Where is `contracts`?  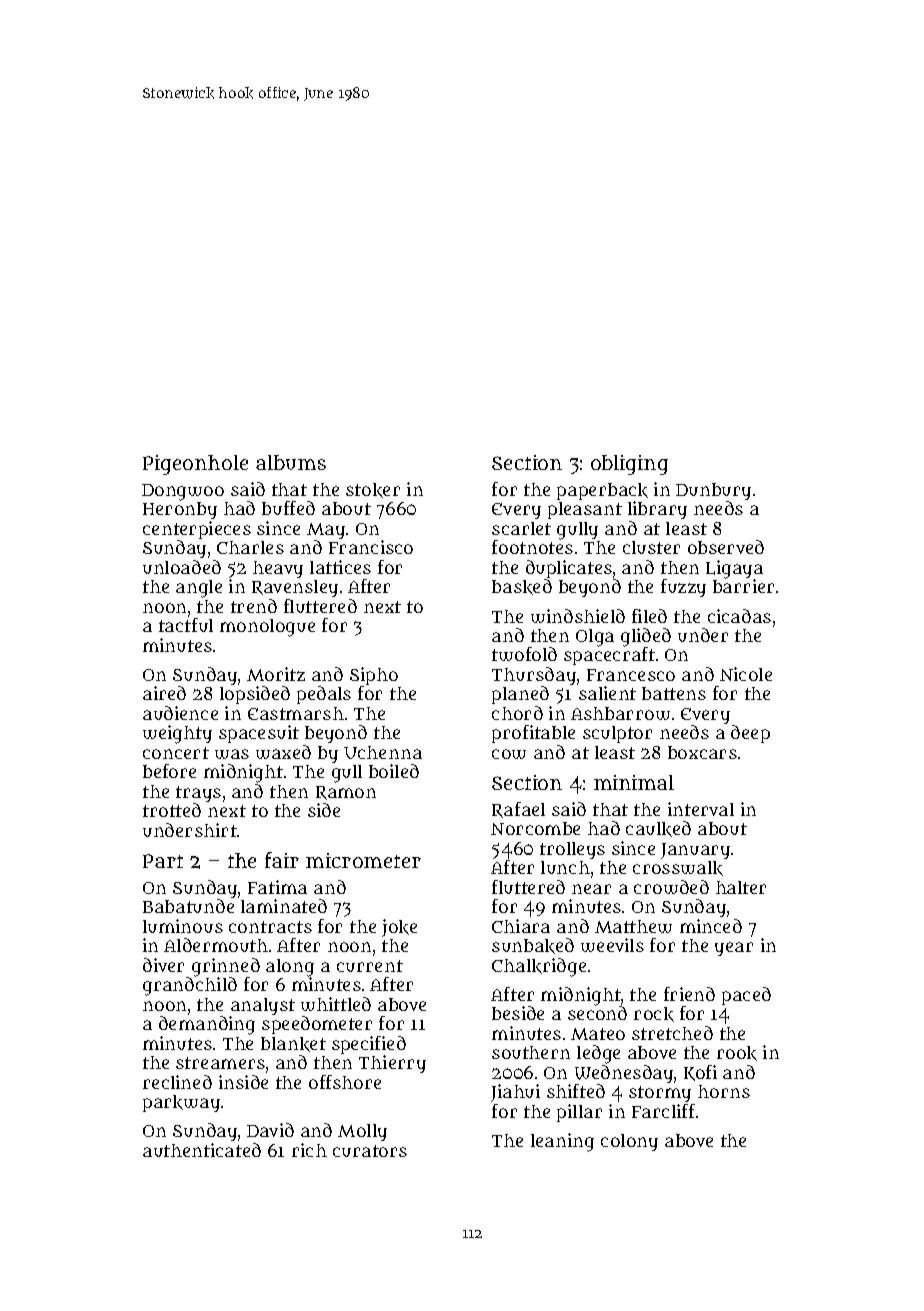 contracts is located at coordinates (270, 927).
